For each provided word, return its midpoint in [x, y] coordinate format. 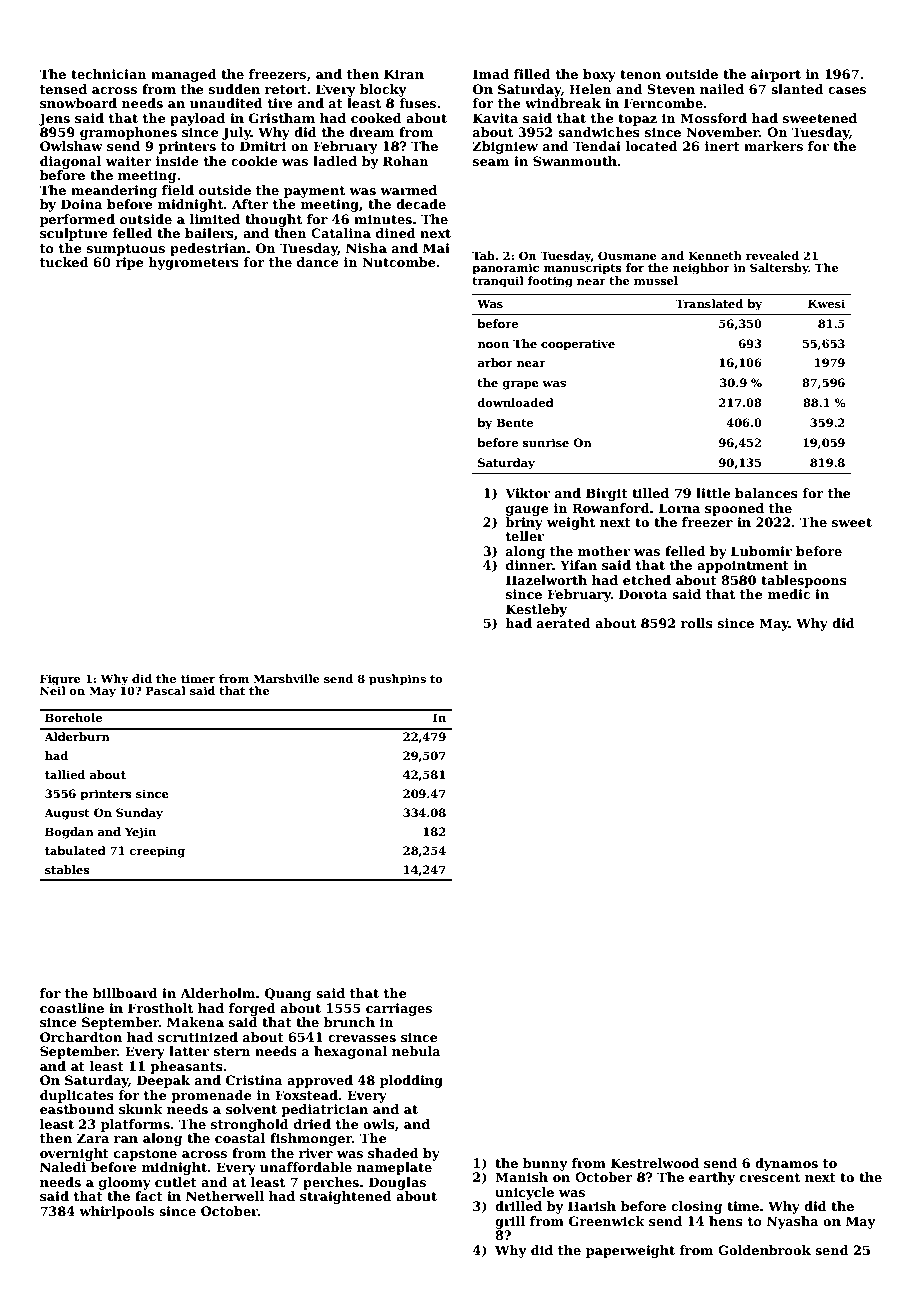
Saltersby [779, 269]
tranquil [498, 282]
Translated [709, 303]
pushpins [397, 680]
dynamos [786, 1164]
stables [67, 869]
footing [550, 282]
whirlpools [116, 1212]
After [250, 204]
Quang [288, 994]
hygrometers [193, 263]
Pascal [166, 690]
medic [789, 594]
